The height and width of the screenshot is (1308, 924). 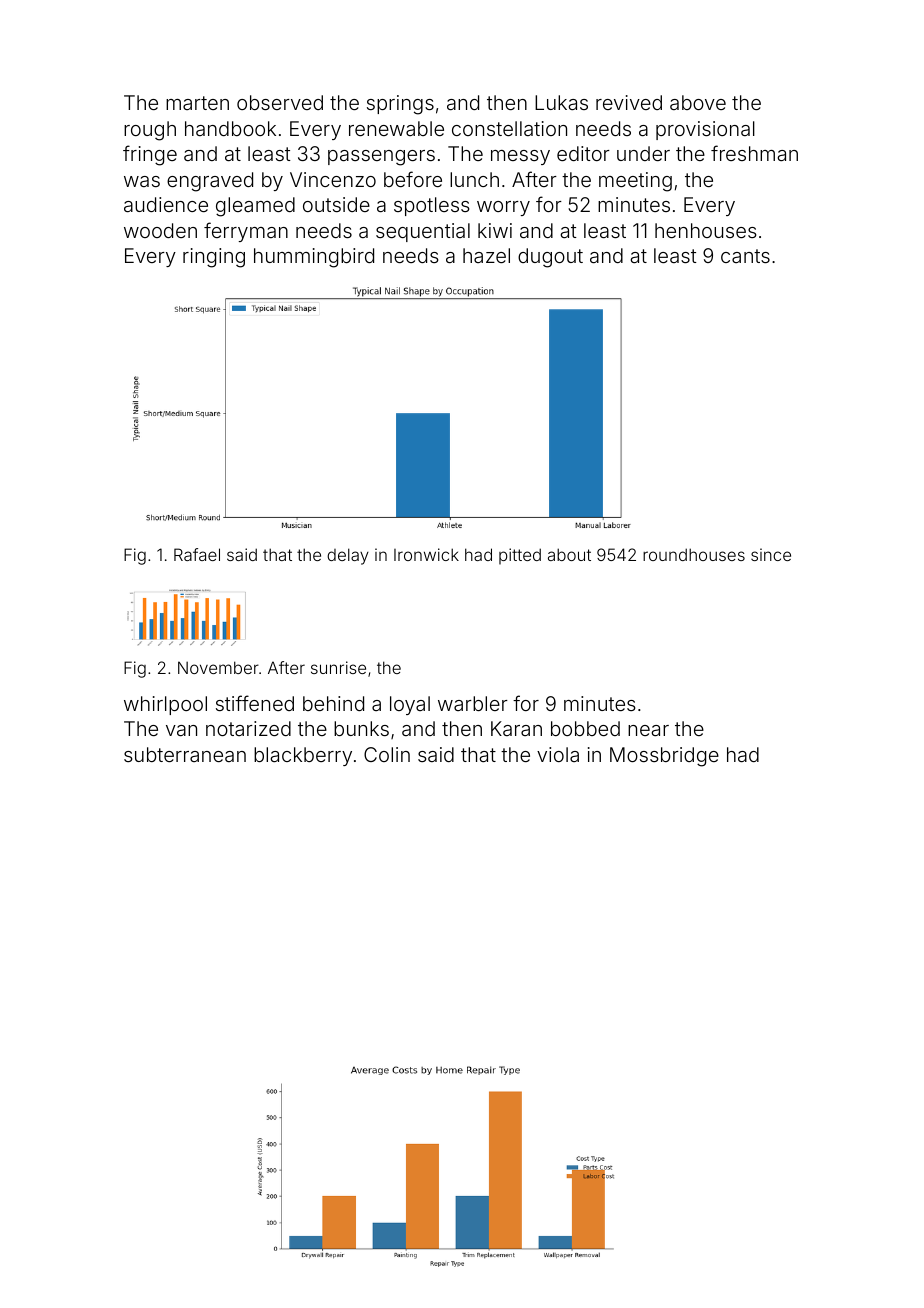 What do you see at coordinates (197, 554) in the screenshot?
I see `Rafael` at bounding box center [197, 554].
